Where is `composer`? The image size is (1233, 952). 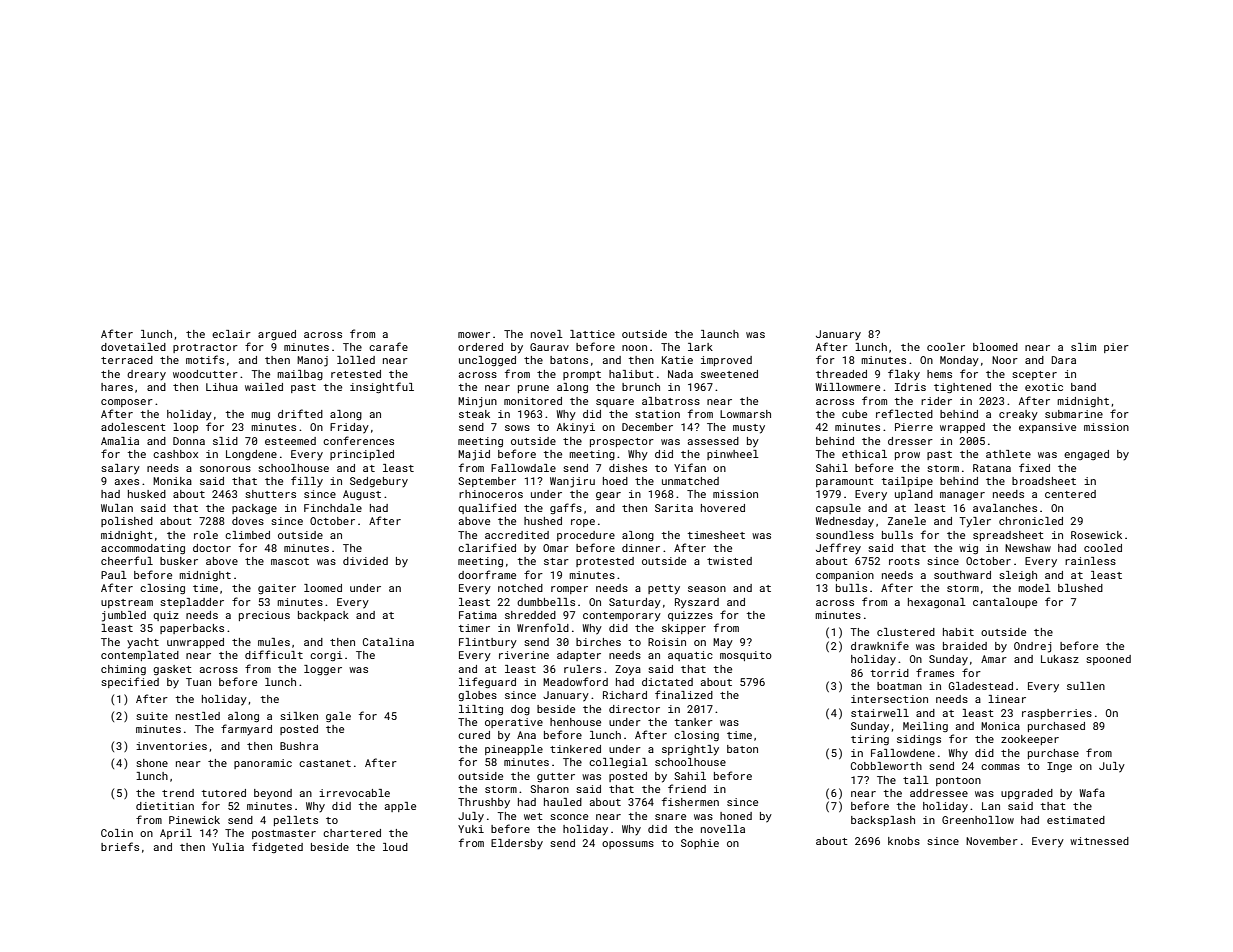 composer is located at coordinates (127, 403).
